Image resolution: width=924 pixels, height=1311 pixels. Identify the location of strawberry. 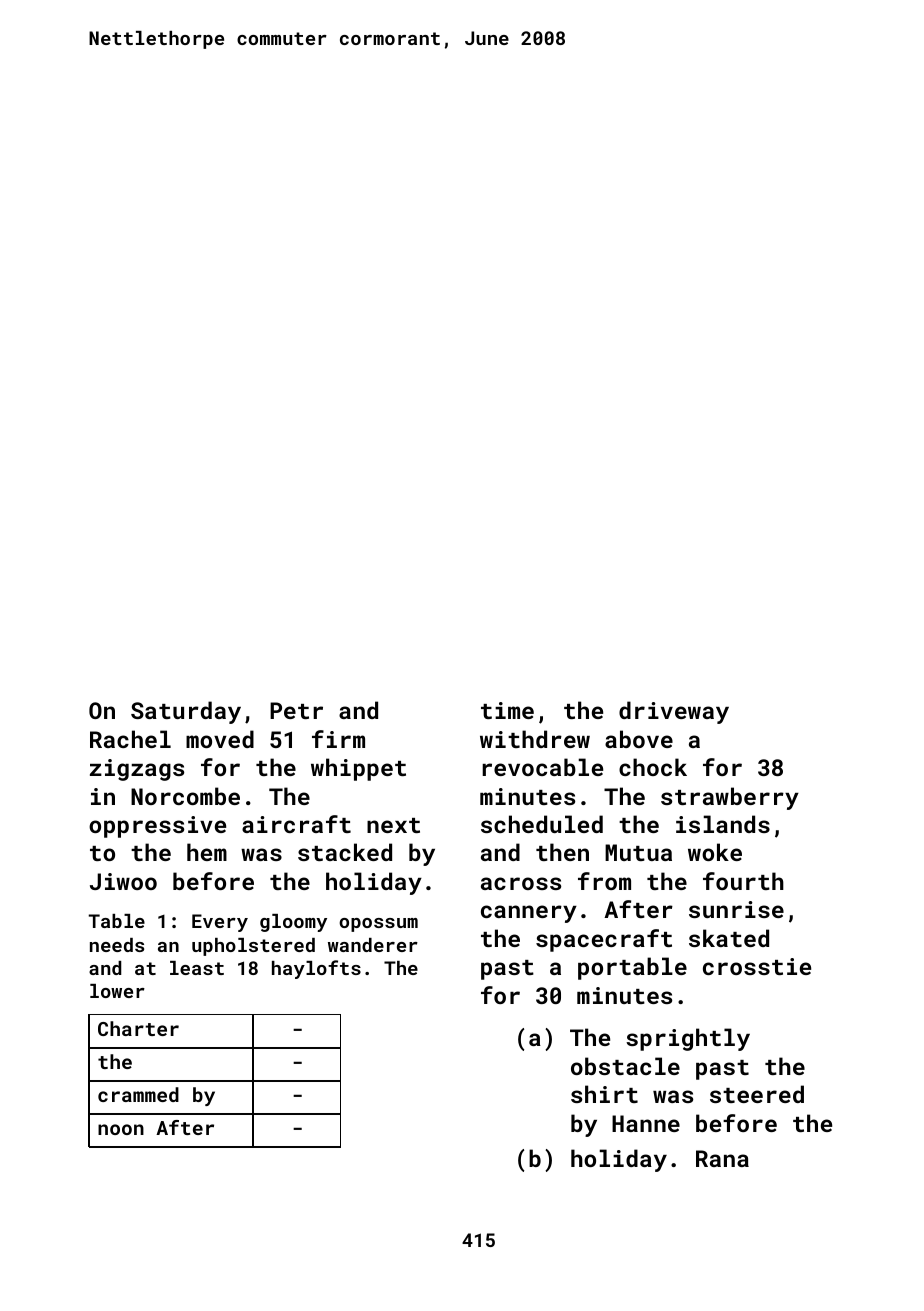
(730, 798).
